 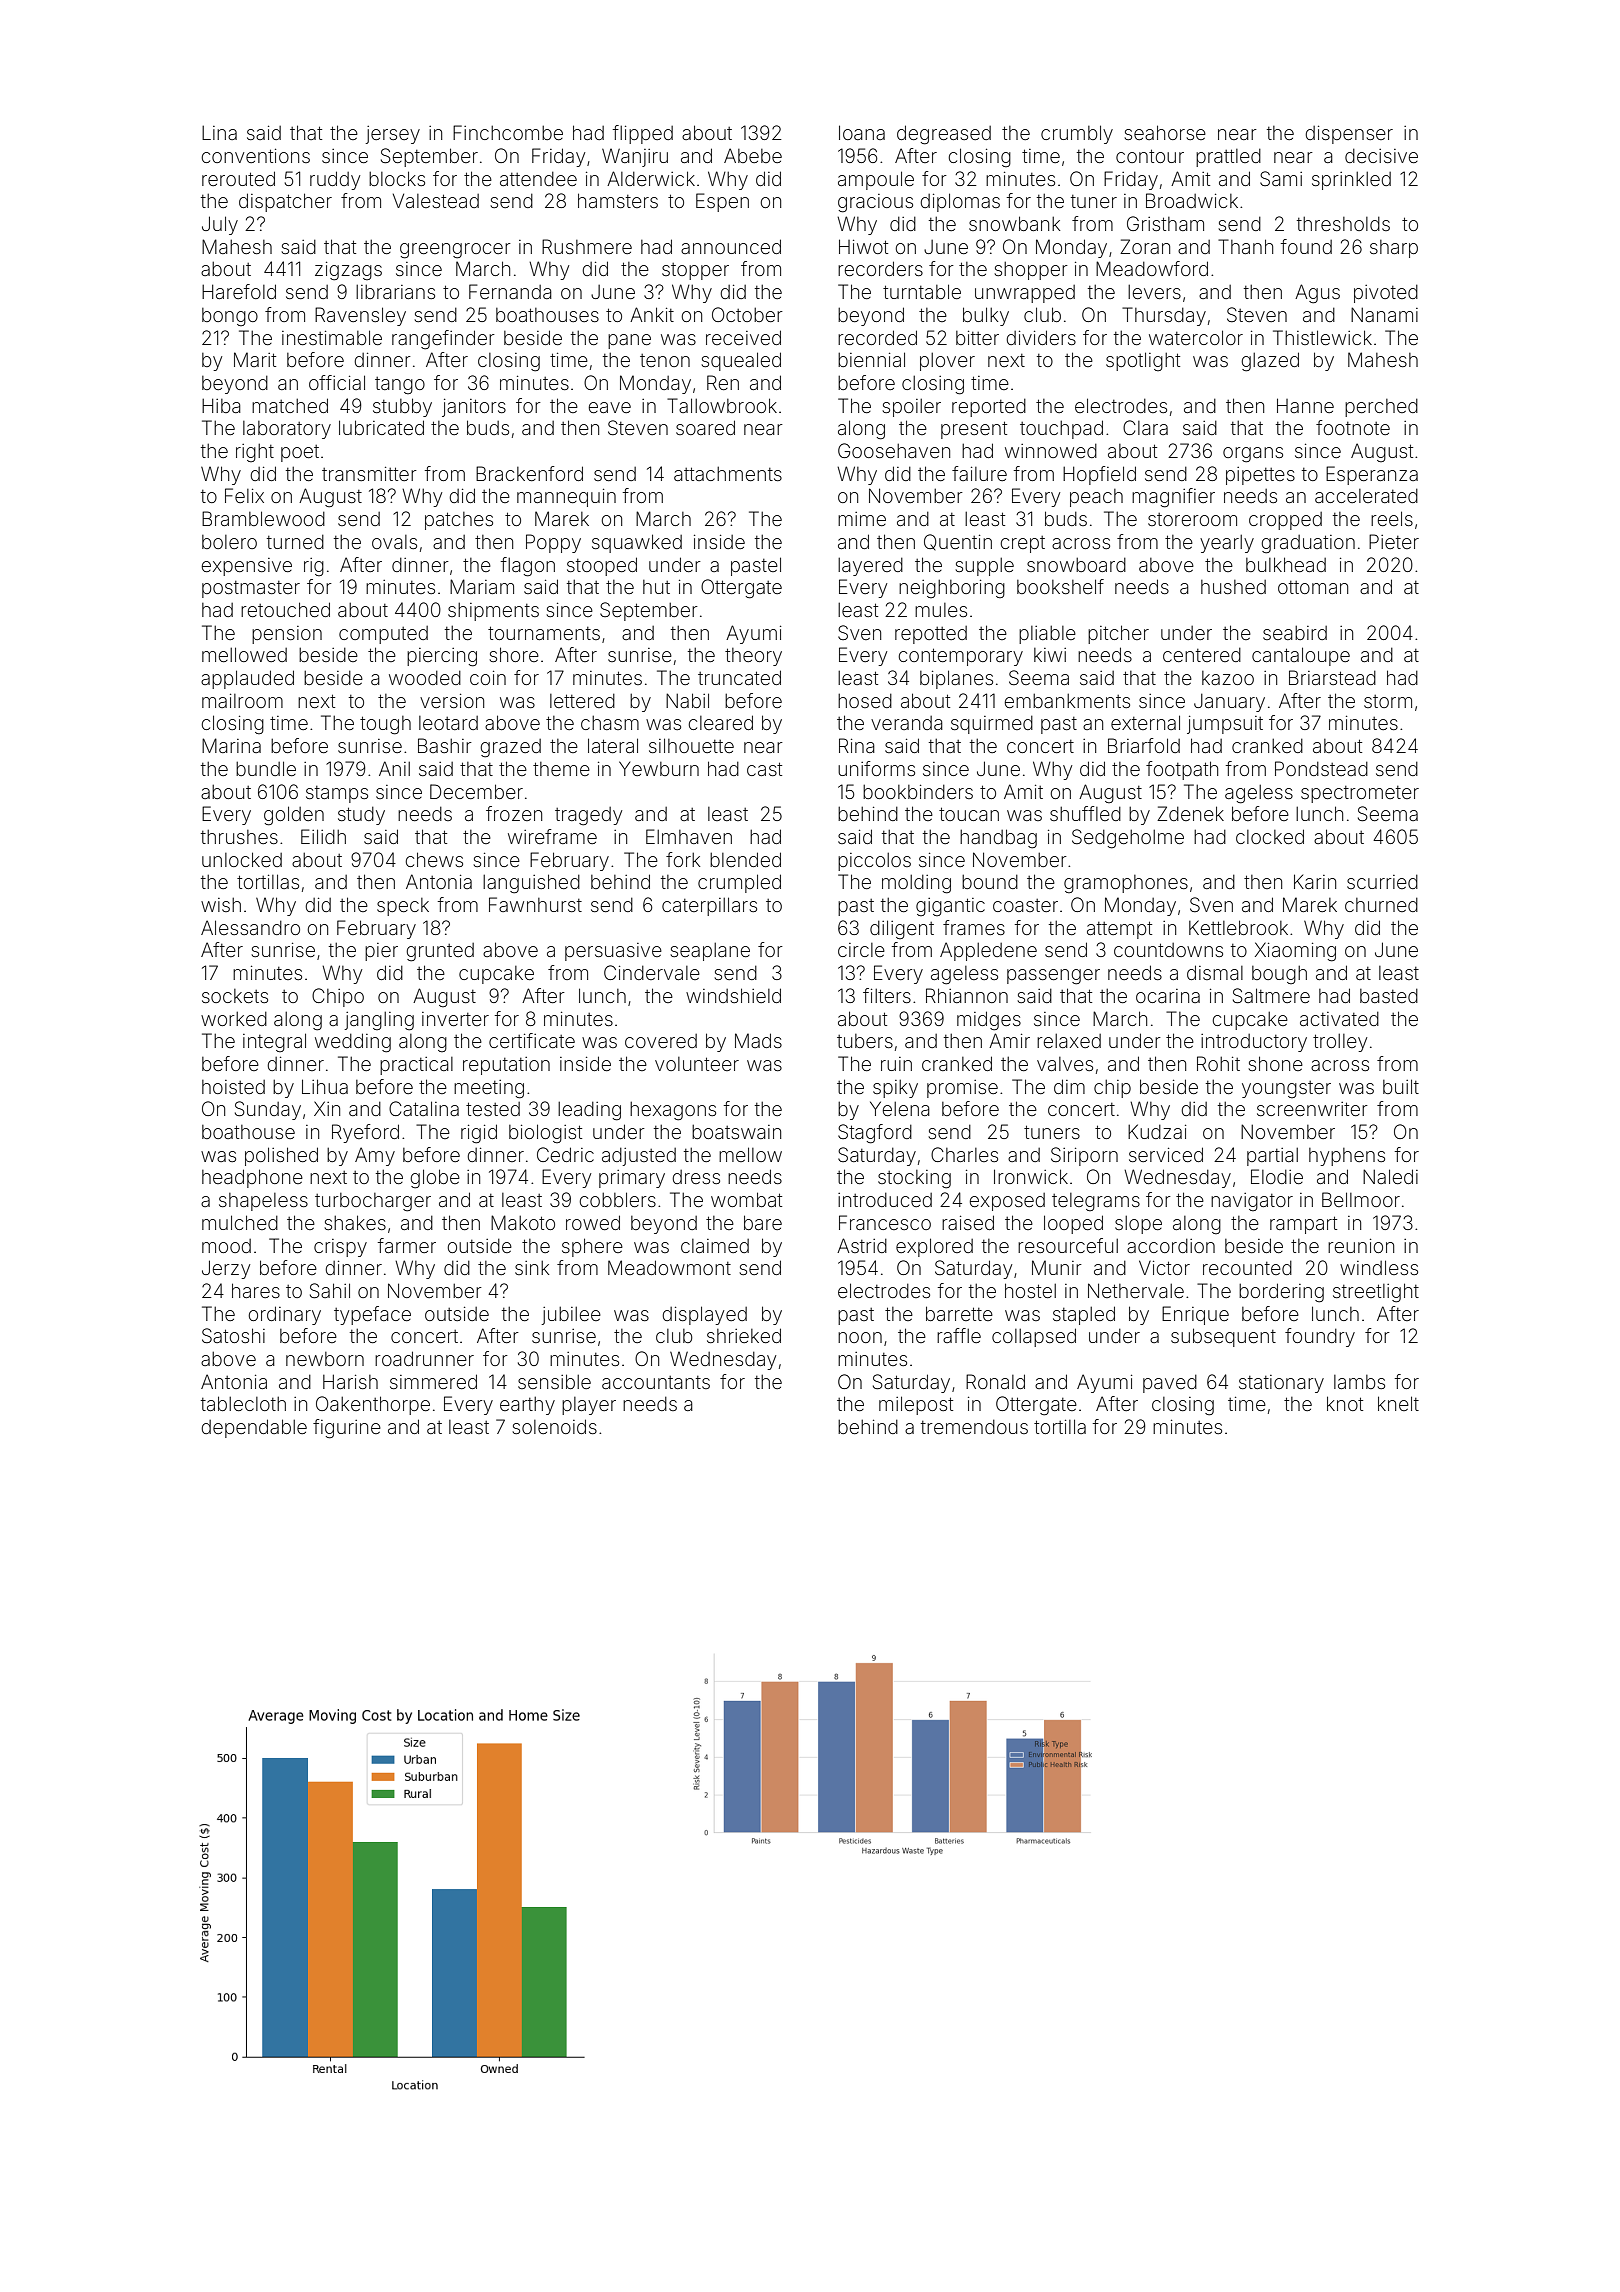 What do you see at coordinates (643, 134) in the image?
I see `flipped` at bounding box center [643, 134].
